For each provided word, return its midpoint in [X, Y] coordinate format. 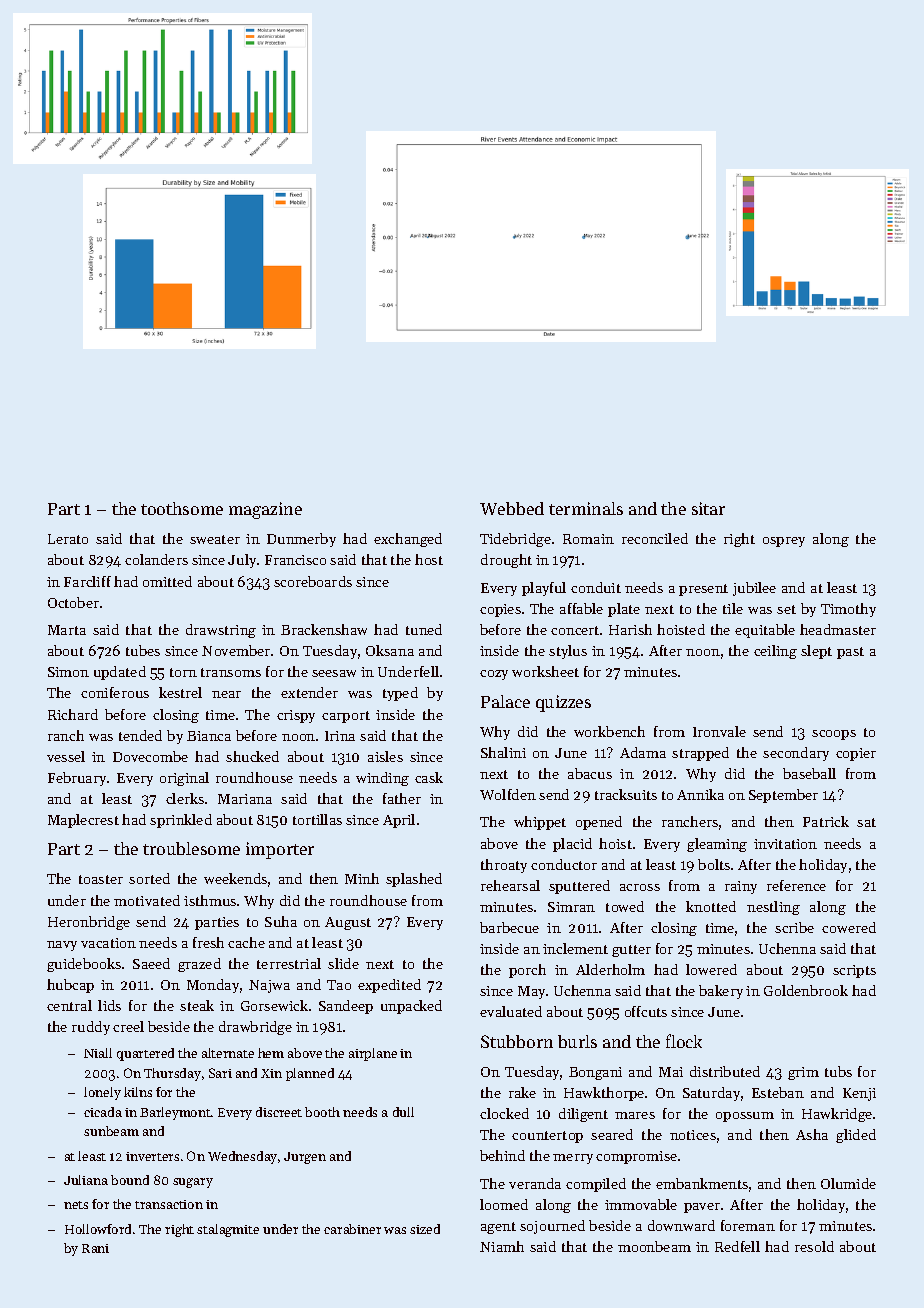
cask [429, 777]
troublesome [191, 848]
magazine [265, 510]
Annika [700, 794]
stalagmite [228, 1230]
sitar [708, 508]
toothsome [182, 508]
